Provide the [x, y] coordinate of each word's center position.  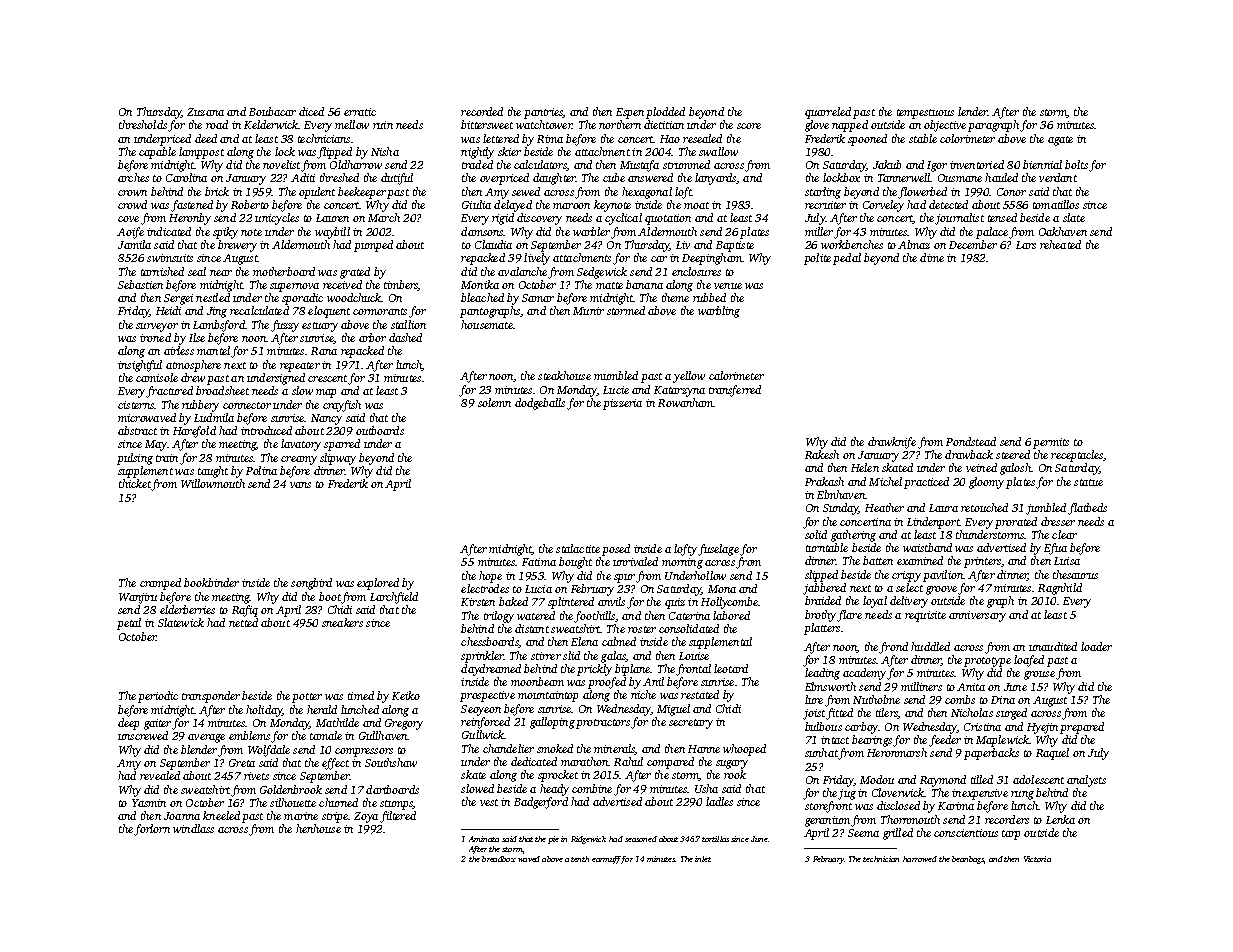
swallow [718, 151]
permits [1051, 443]
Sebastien [140, 284]
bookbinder [211, 582]
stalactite [578, 548]
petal [129, 624]
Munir [588, 311]
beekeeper [362, 193]
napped [850, 126]
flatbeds [1087, 509]
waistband [927, 547]
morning [682, 563]
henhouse [318, 828]
